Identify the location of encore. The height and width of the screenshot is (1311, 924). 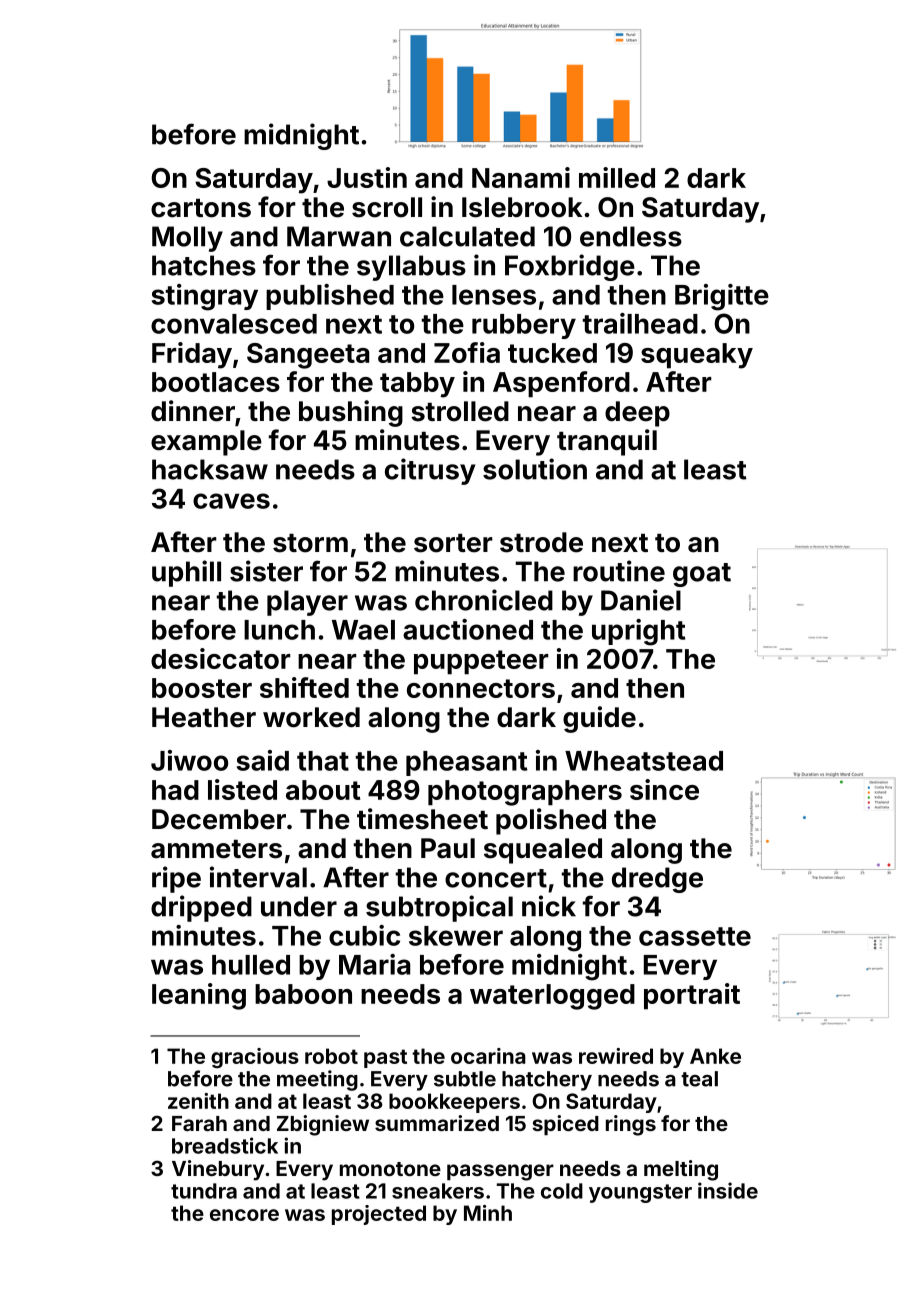
(244, 1215).
